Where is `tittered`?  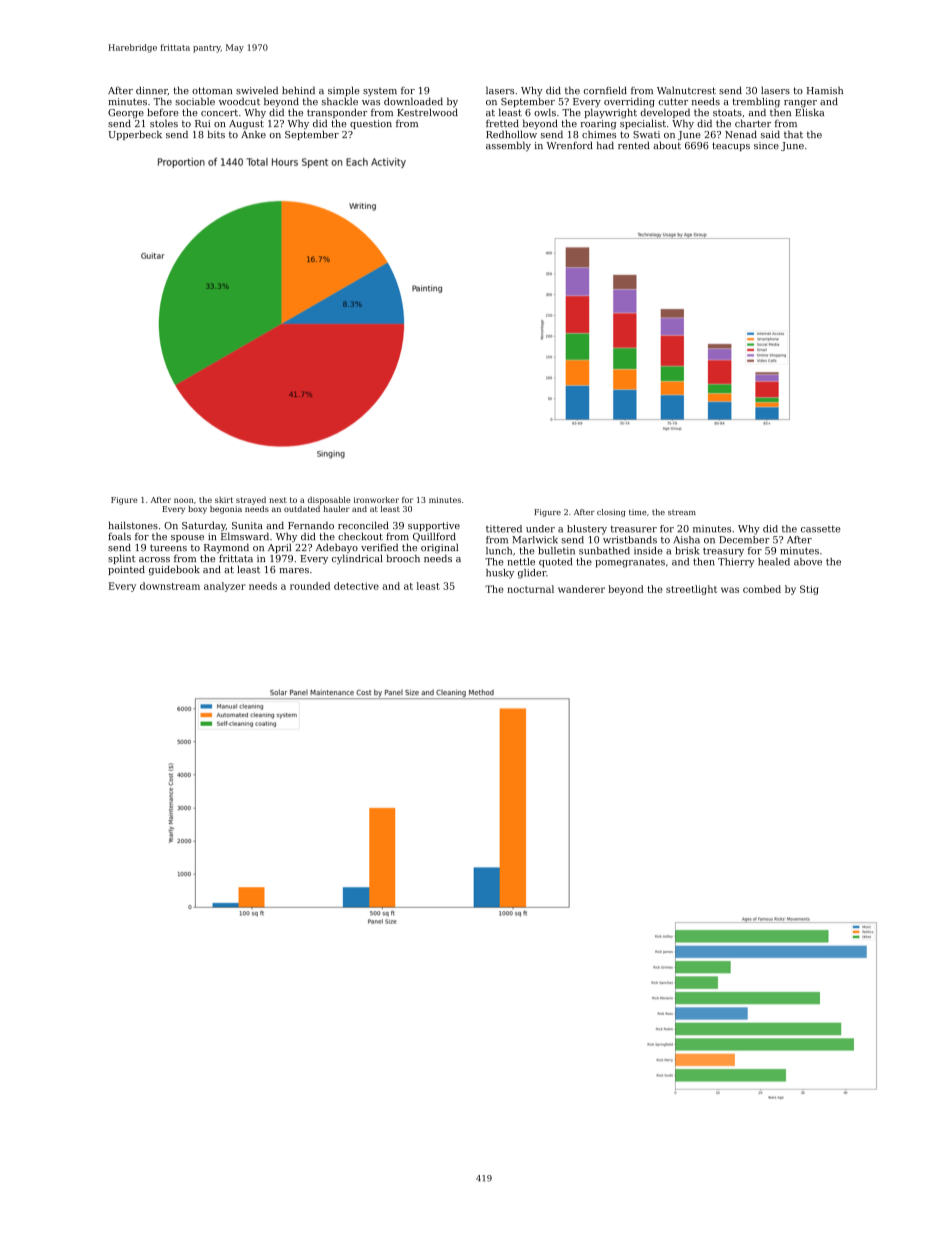
tittered is located at coordinates (504, 529).
